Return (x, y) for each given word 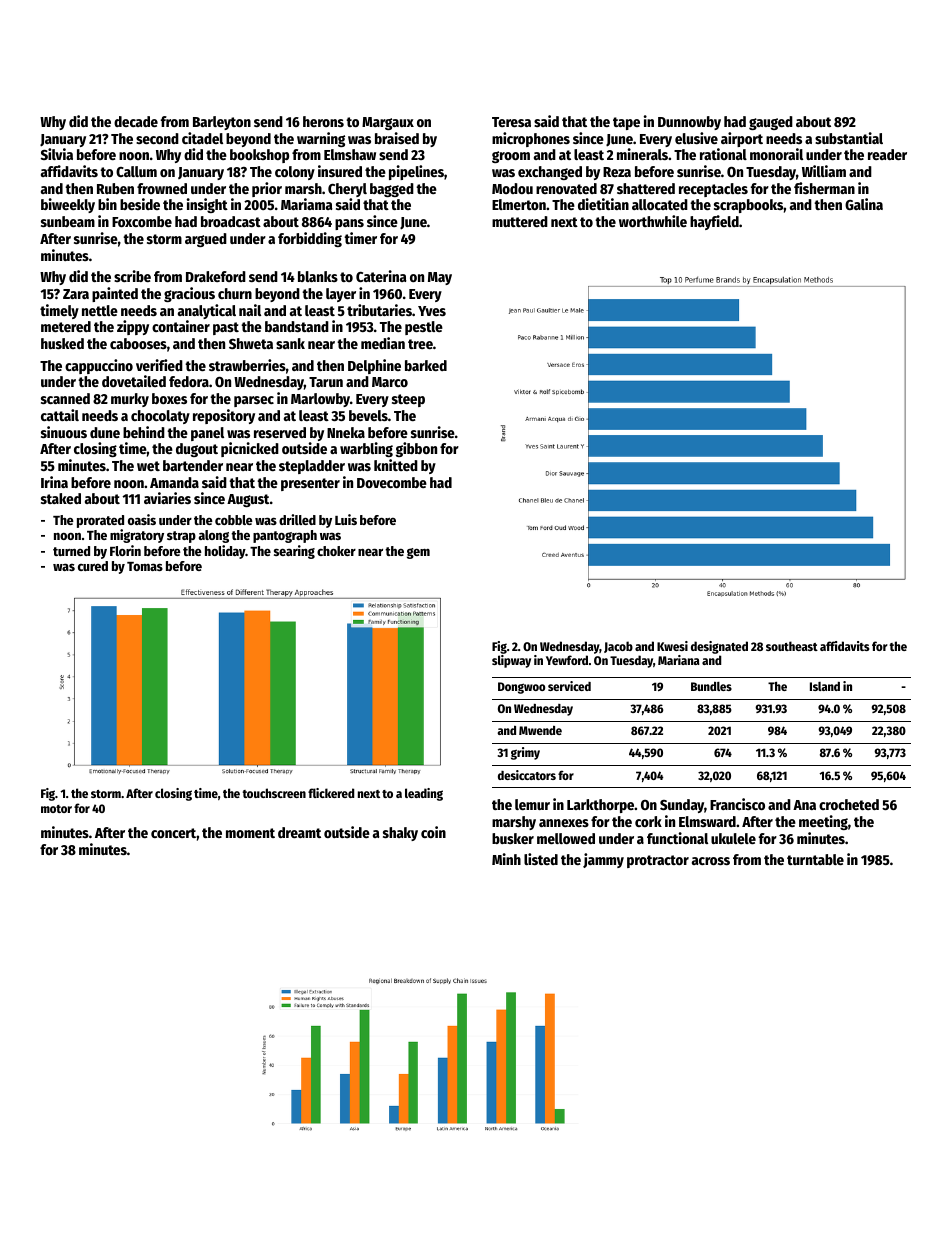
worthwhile (653, 221)
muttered (520, 221)
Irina (54, 482)
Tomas (145, 566)
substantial (849, 138)
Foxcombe (142, 221)
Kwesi (672, 646)
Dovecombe (392, 482)
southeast (792, 646)
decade (136, 121)
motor (56, 809)
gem (418, 553)
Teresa (511, 122)
